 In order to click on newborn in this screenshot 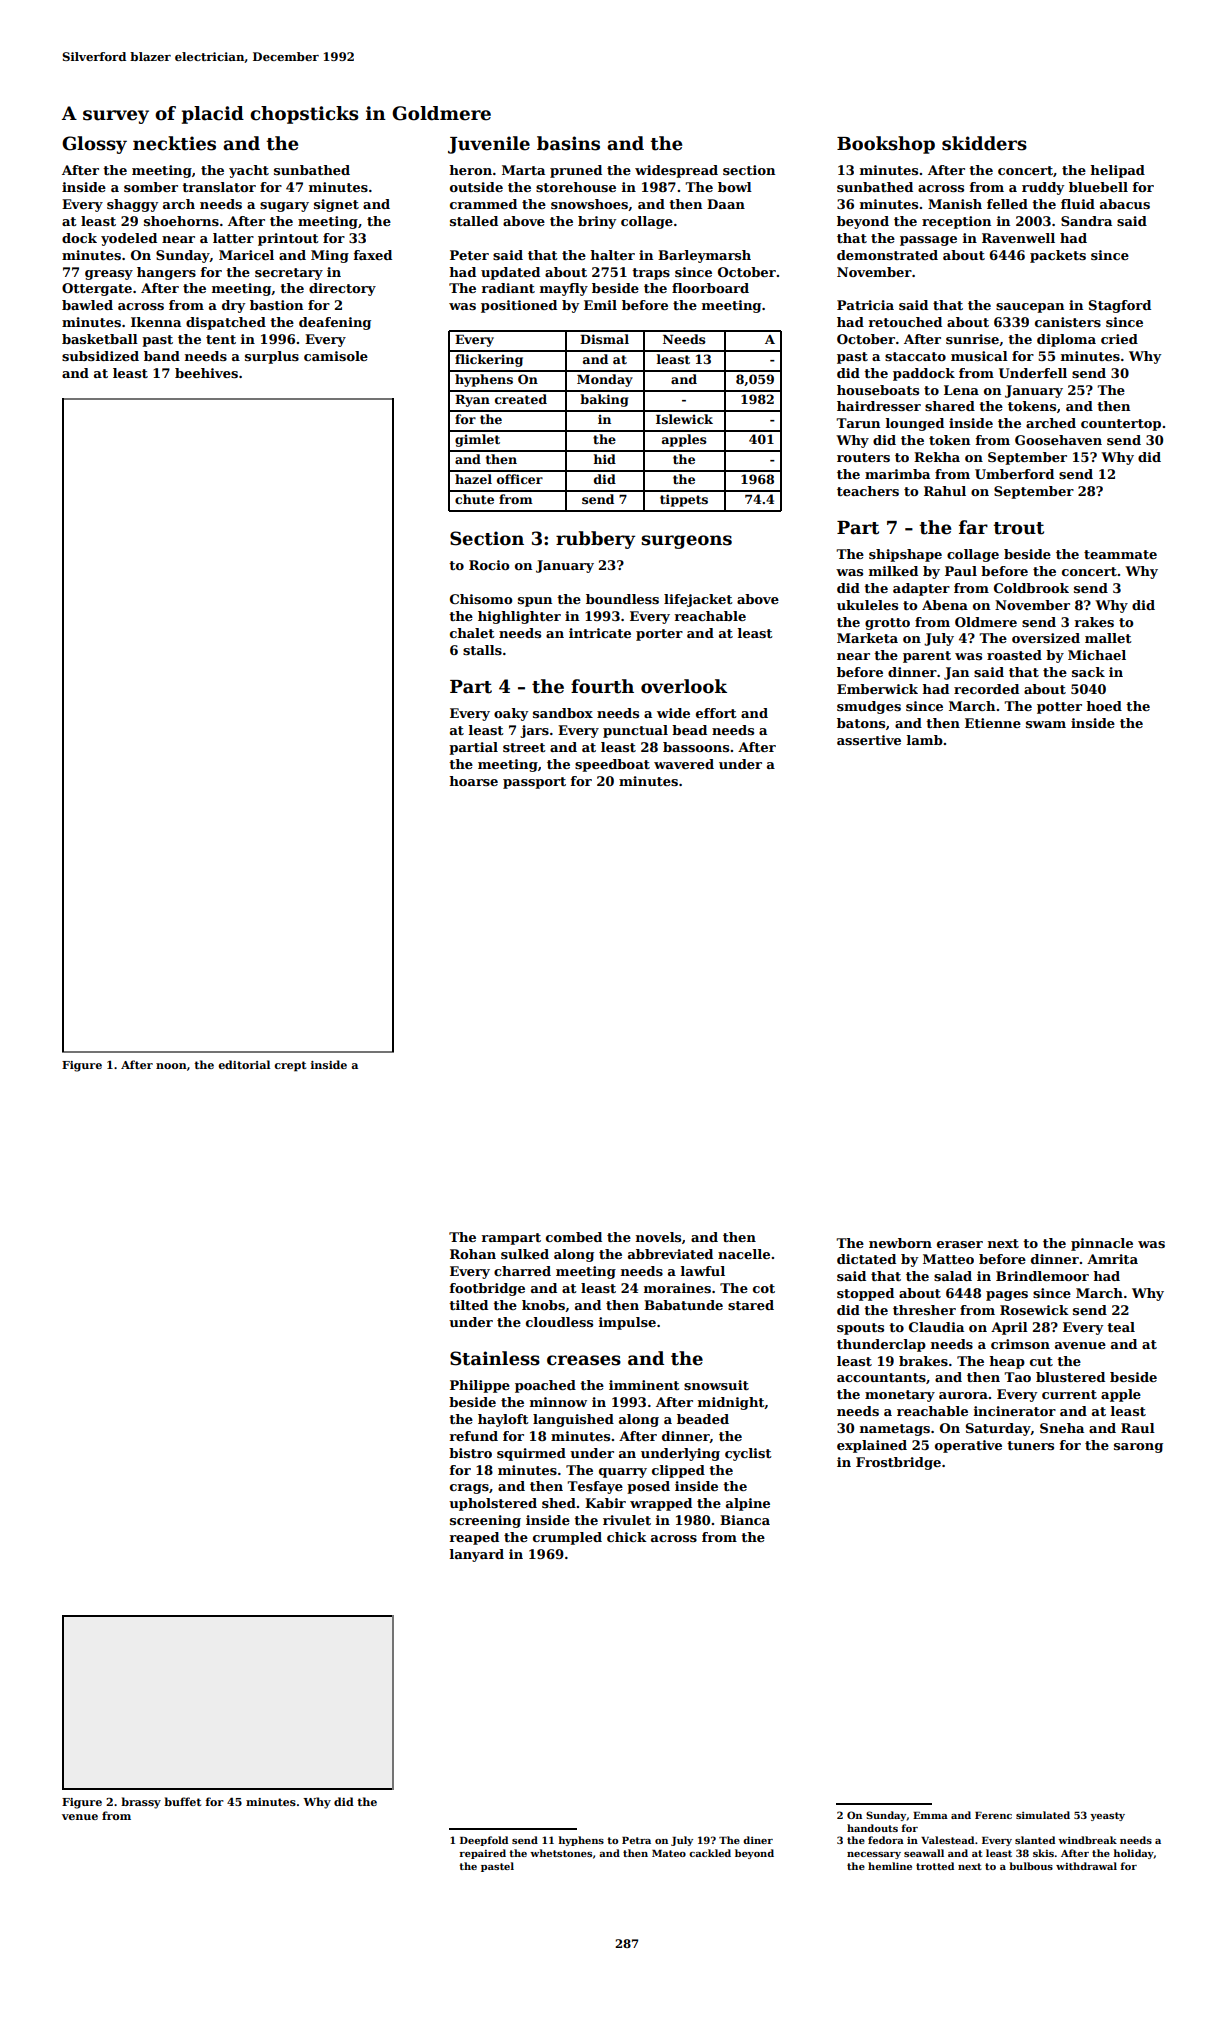, I will do `click(900, 1243)`.
